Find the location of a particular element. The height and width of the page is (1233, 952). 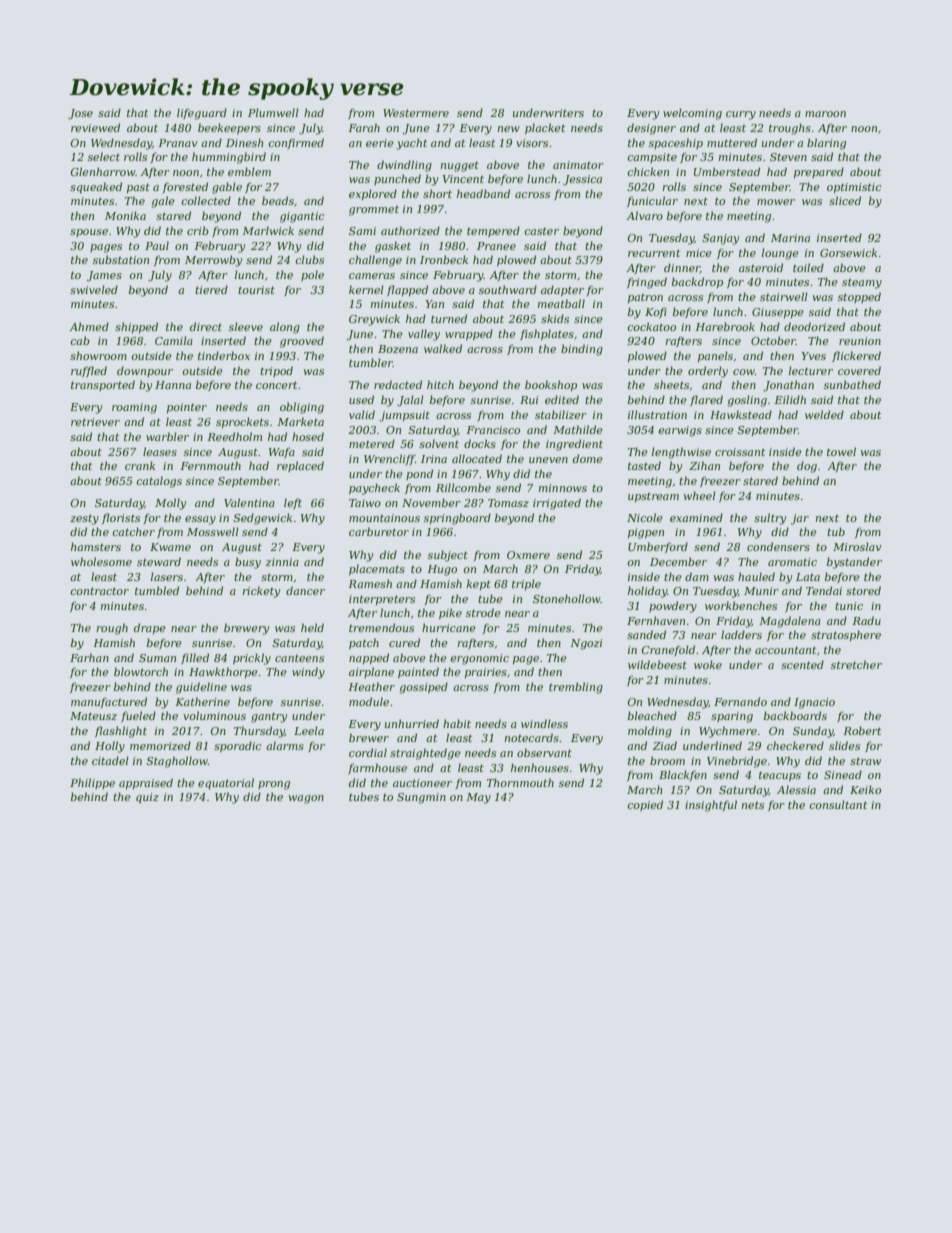

quiz is located at coordinates (147, 798).
